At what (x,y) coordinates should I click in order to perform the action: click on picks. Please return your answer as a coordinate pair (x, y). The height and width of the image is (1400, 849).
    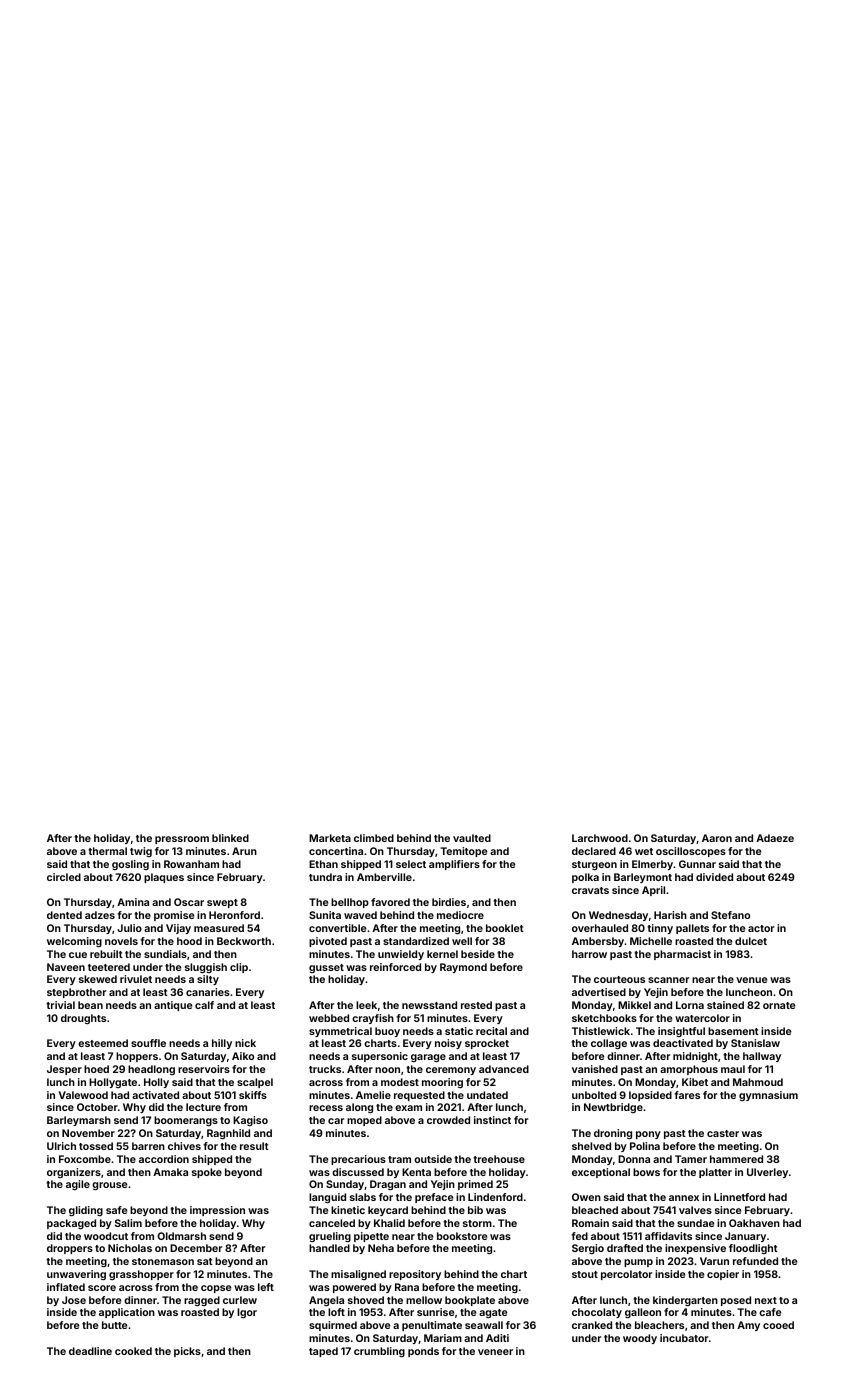
    Looking at the image, I should click on (187, 1352).
